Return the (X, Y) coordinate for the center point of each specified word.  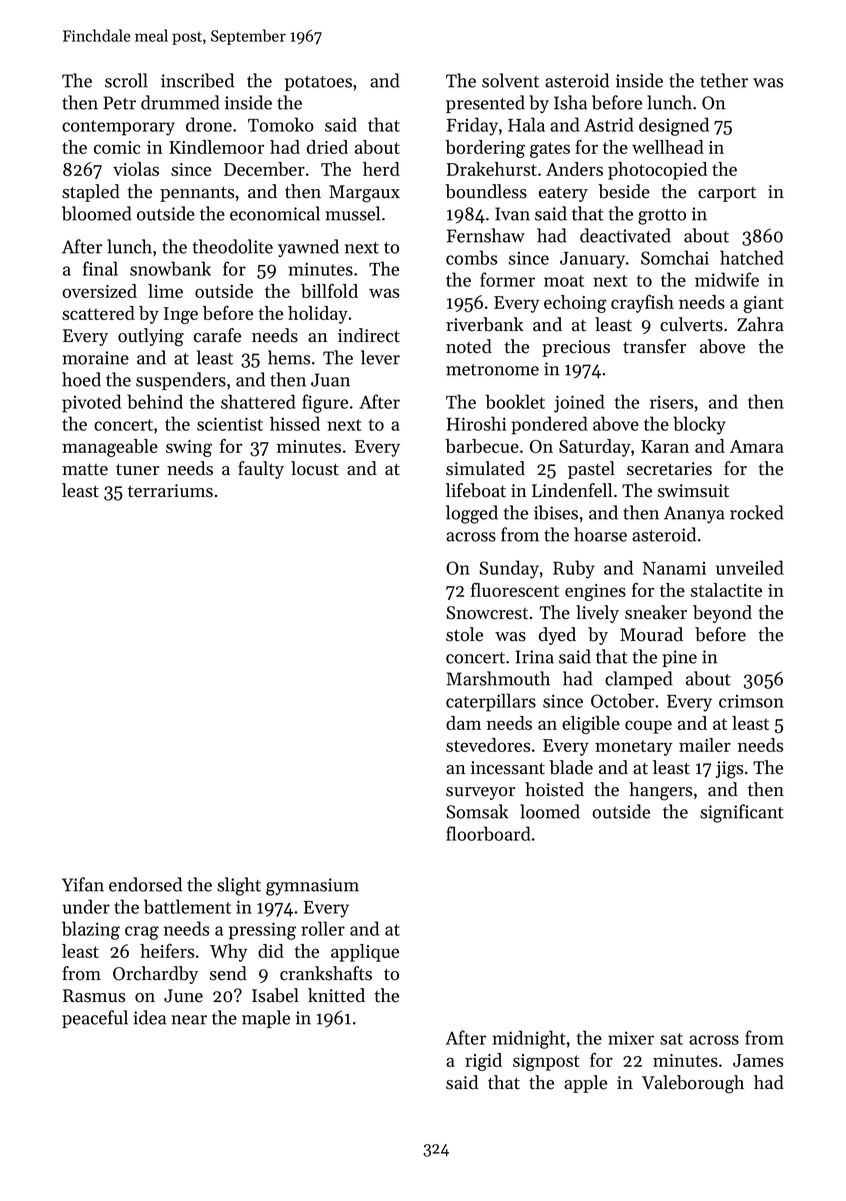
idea (149, 1017)
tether (724, 80)
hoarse (600, 534)
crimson (751, 701)
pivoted (91, 403)
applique (365, 953)
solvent (510, 80)
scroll (126, 80)
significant (742, 813)
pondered (549, 425)
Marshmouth (498, 678)
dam (463, 723)
